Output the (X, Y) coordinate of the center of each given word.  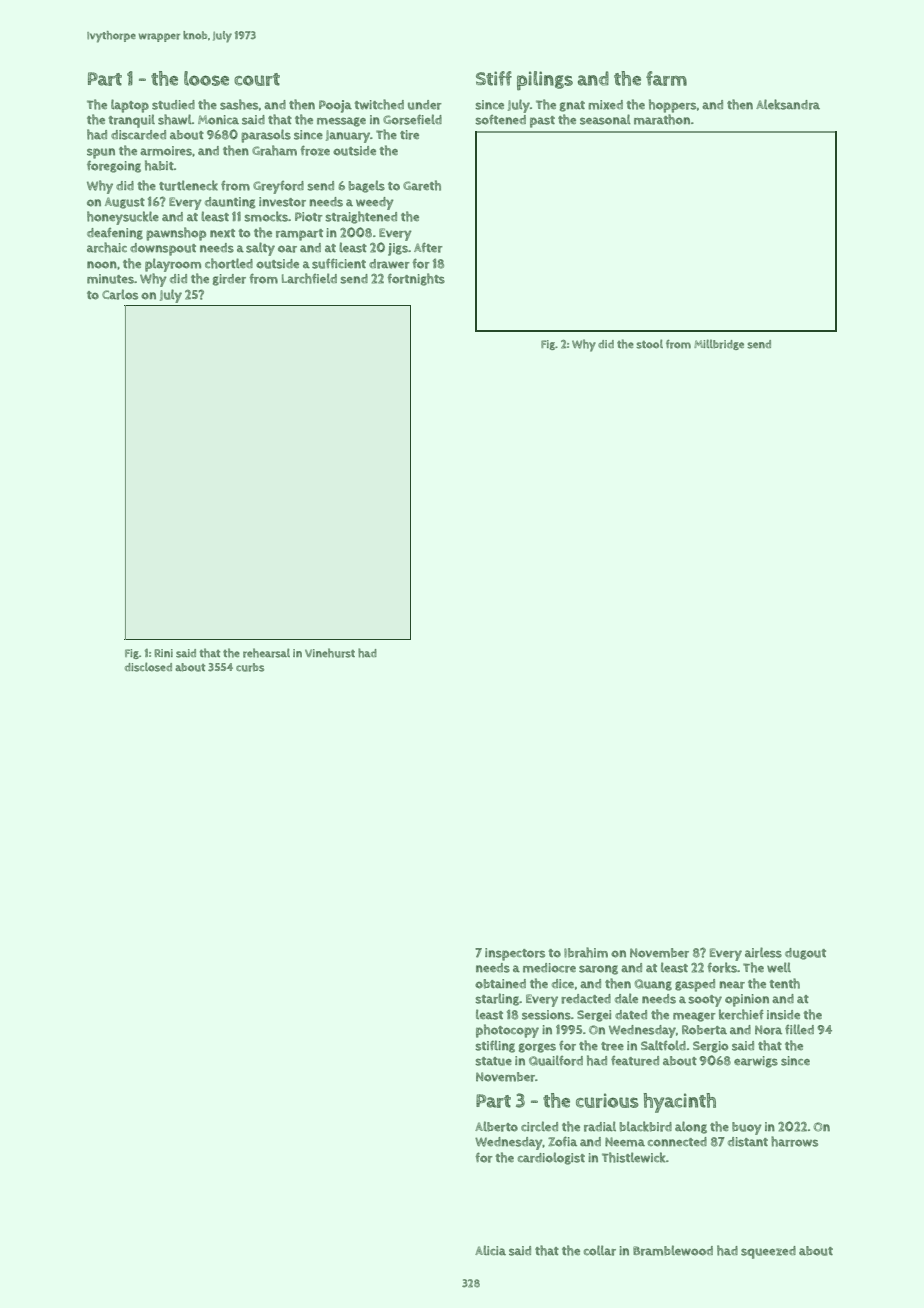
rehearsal (266, 653)
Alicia (490, 1250)
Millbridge (719, 344)
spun (101, 153)
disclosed (148, 667)
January (348, 136)
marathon (662, 119)
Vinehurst (330, 653)
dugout (805, 954)
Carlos (120, 294)
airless (763, 952)
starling (497, 999)
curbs (250, 667)
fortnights (416, 279)
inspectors (515, 954)
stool (649, 344)
